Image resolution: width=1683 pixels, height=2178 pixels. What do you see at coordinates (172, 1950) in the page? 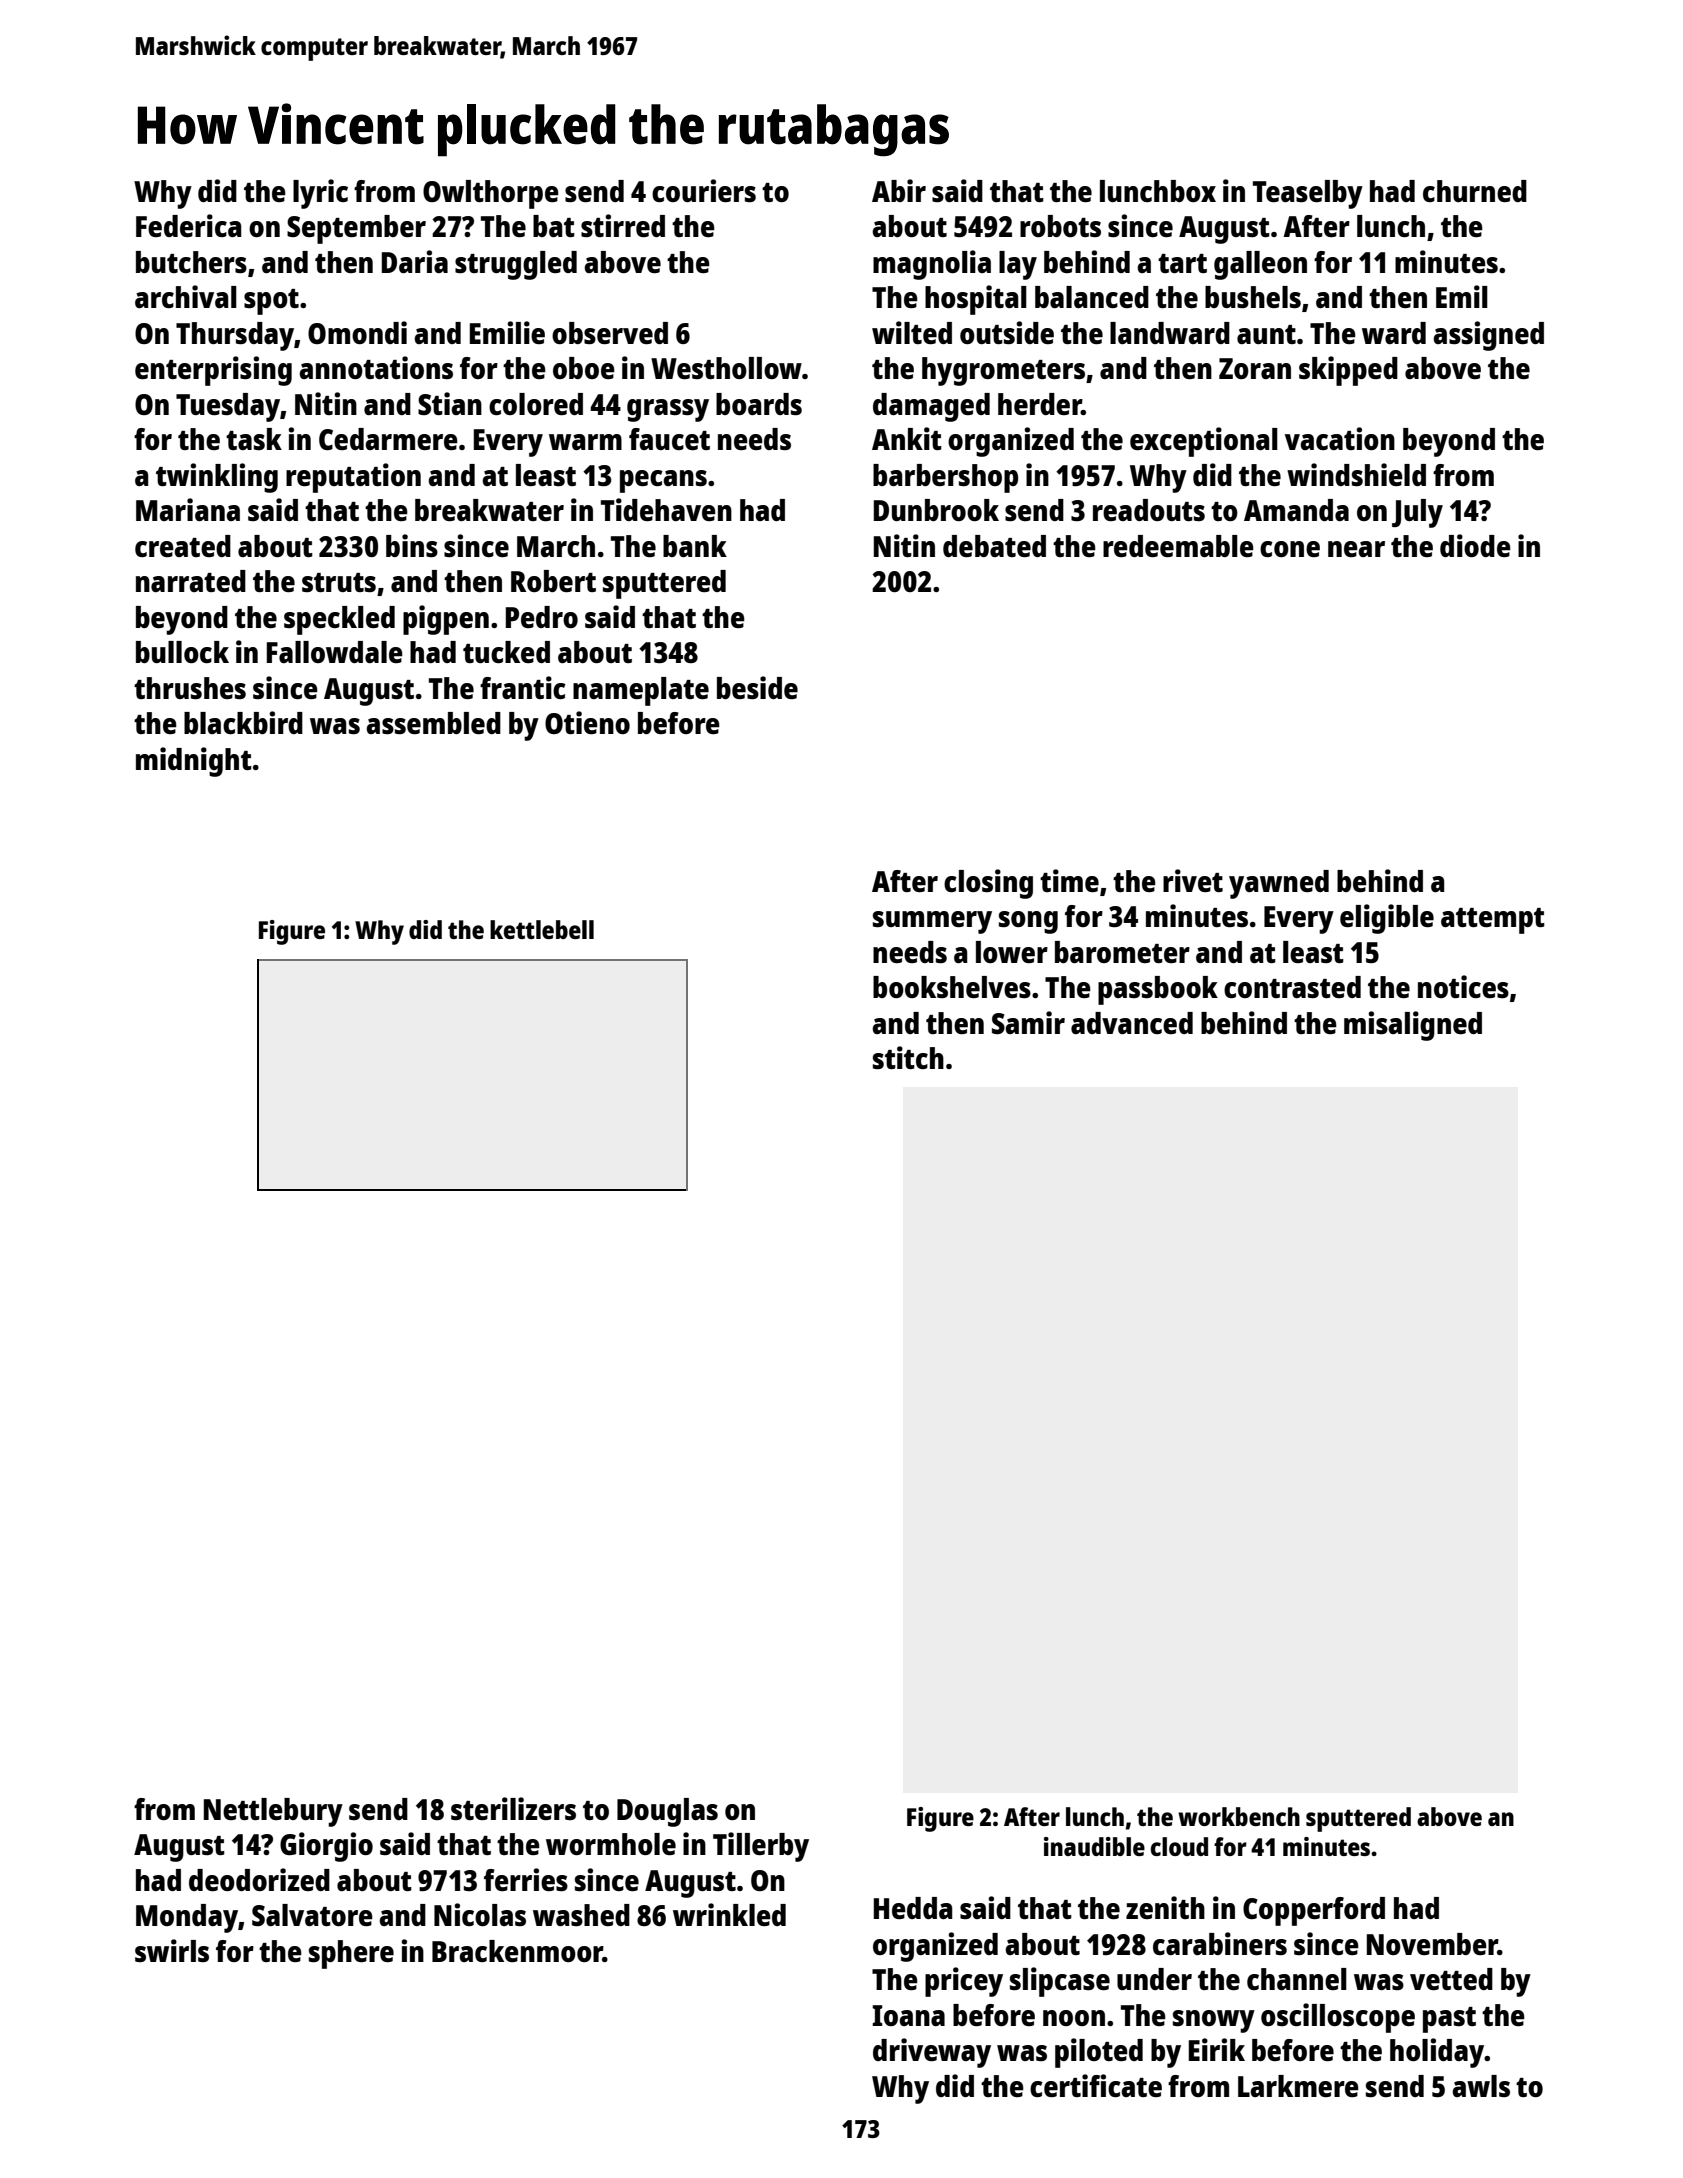
I see `swirls` at bounding box center [172, 1950].
